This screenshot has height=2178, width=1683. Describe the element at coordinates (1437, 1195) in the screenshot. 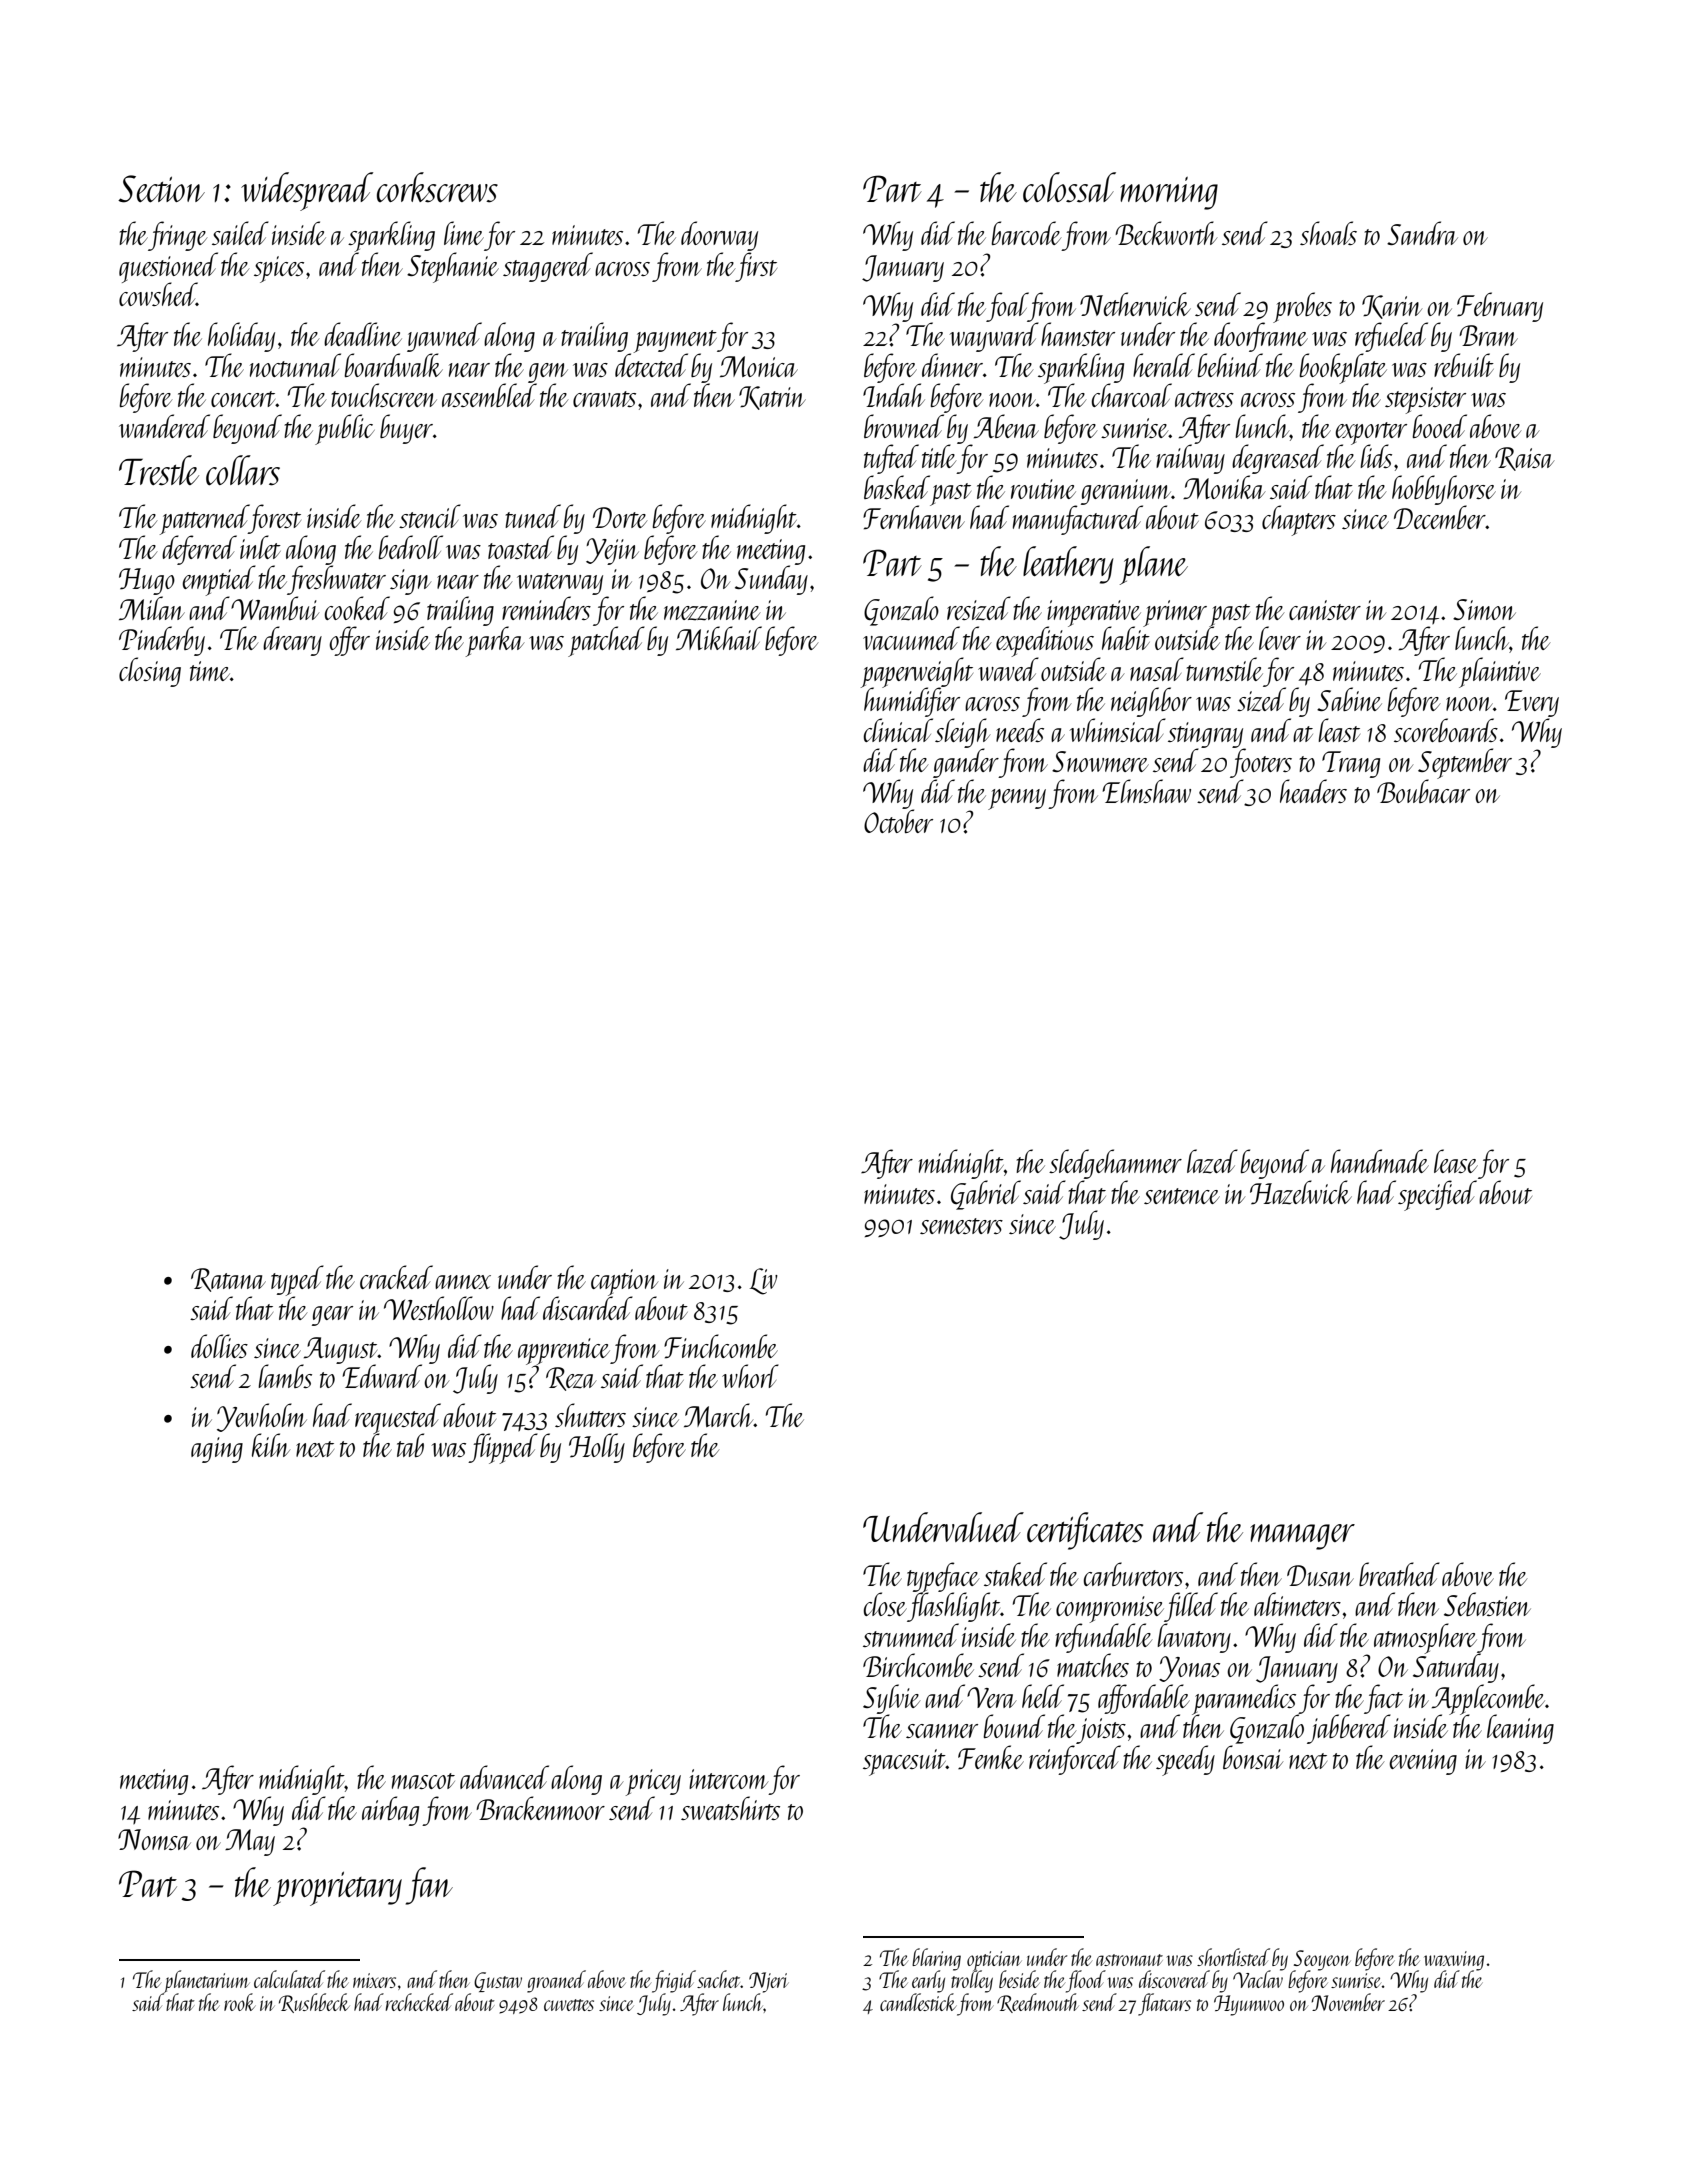

I see `specified` at that location.
